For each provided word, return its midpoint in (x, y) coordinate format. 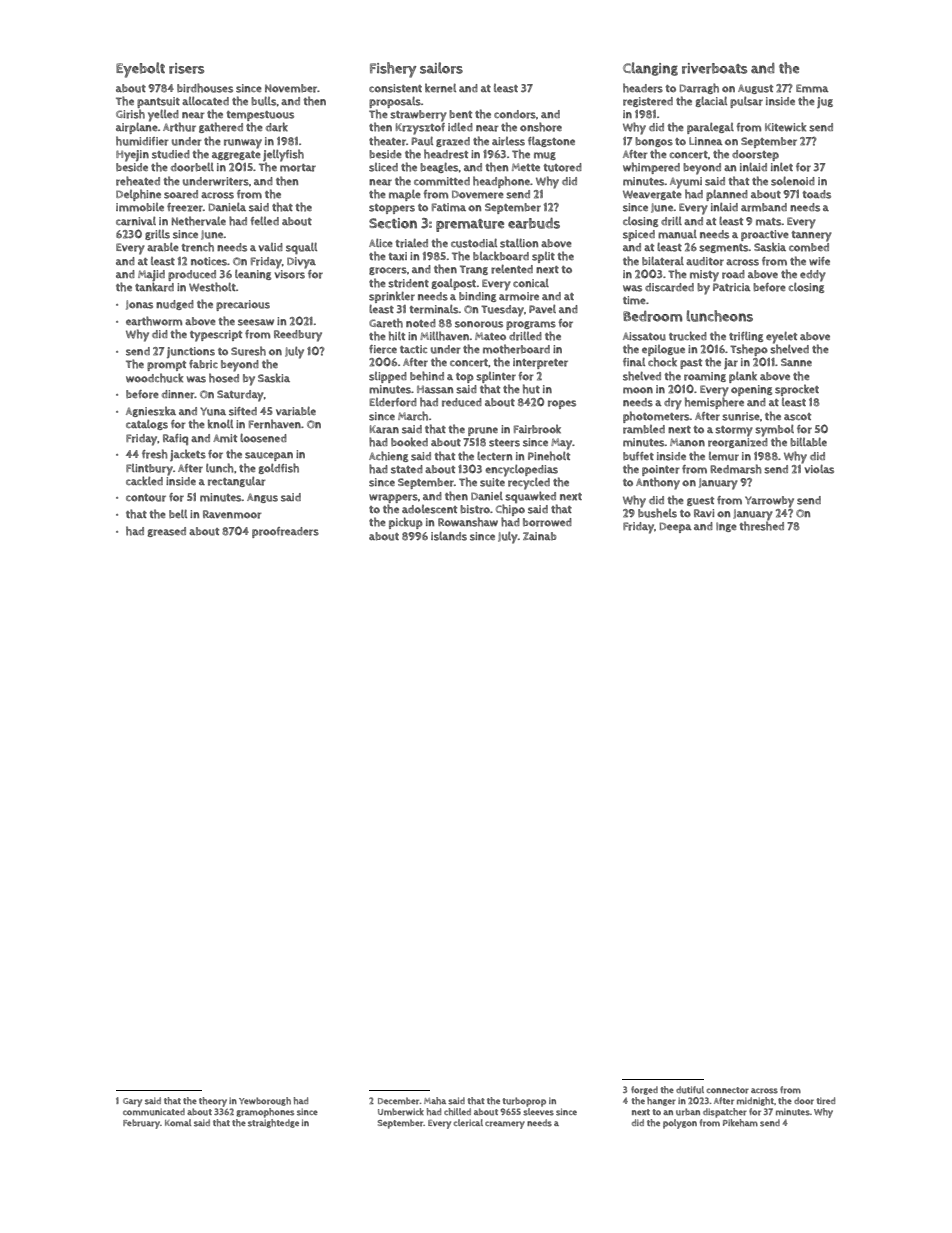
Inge (726, 527)
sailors (441, 68)
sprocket (797, 390)
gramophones (265, 1113)
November (291, 88)
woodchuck (155, 378)
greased (166, 532)
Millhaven (444, 336)
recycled (529, 484)
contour (146, 498)
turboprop (524, 1102)
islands (449, 536)
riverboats (714, 68)
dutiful (690, 1090)
